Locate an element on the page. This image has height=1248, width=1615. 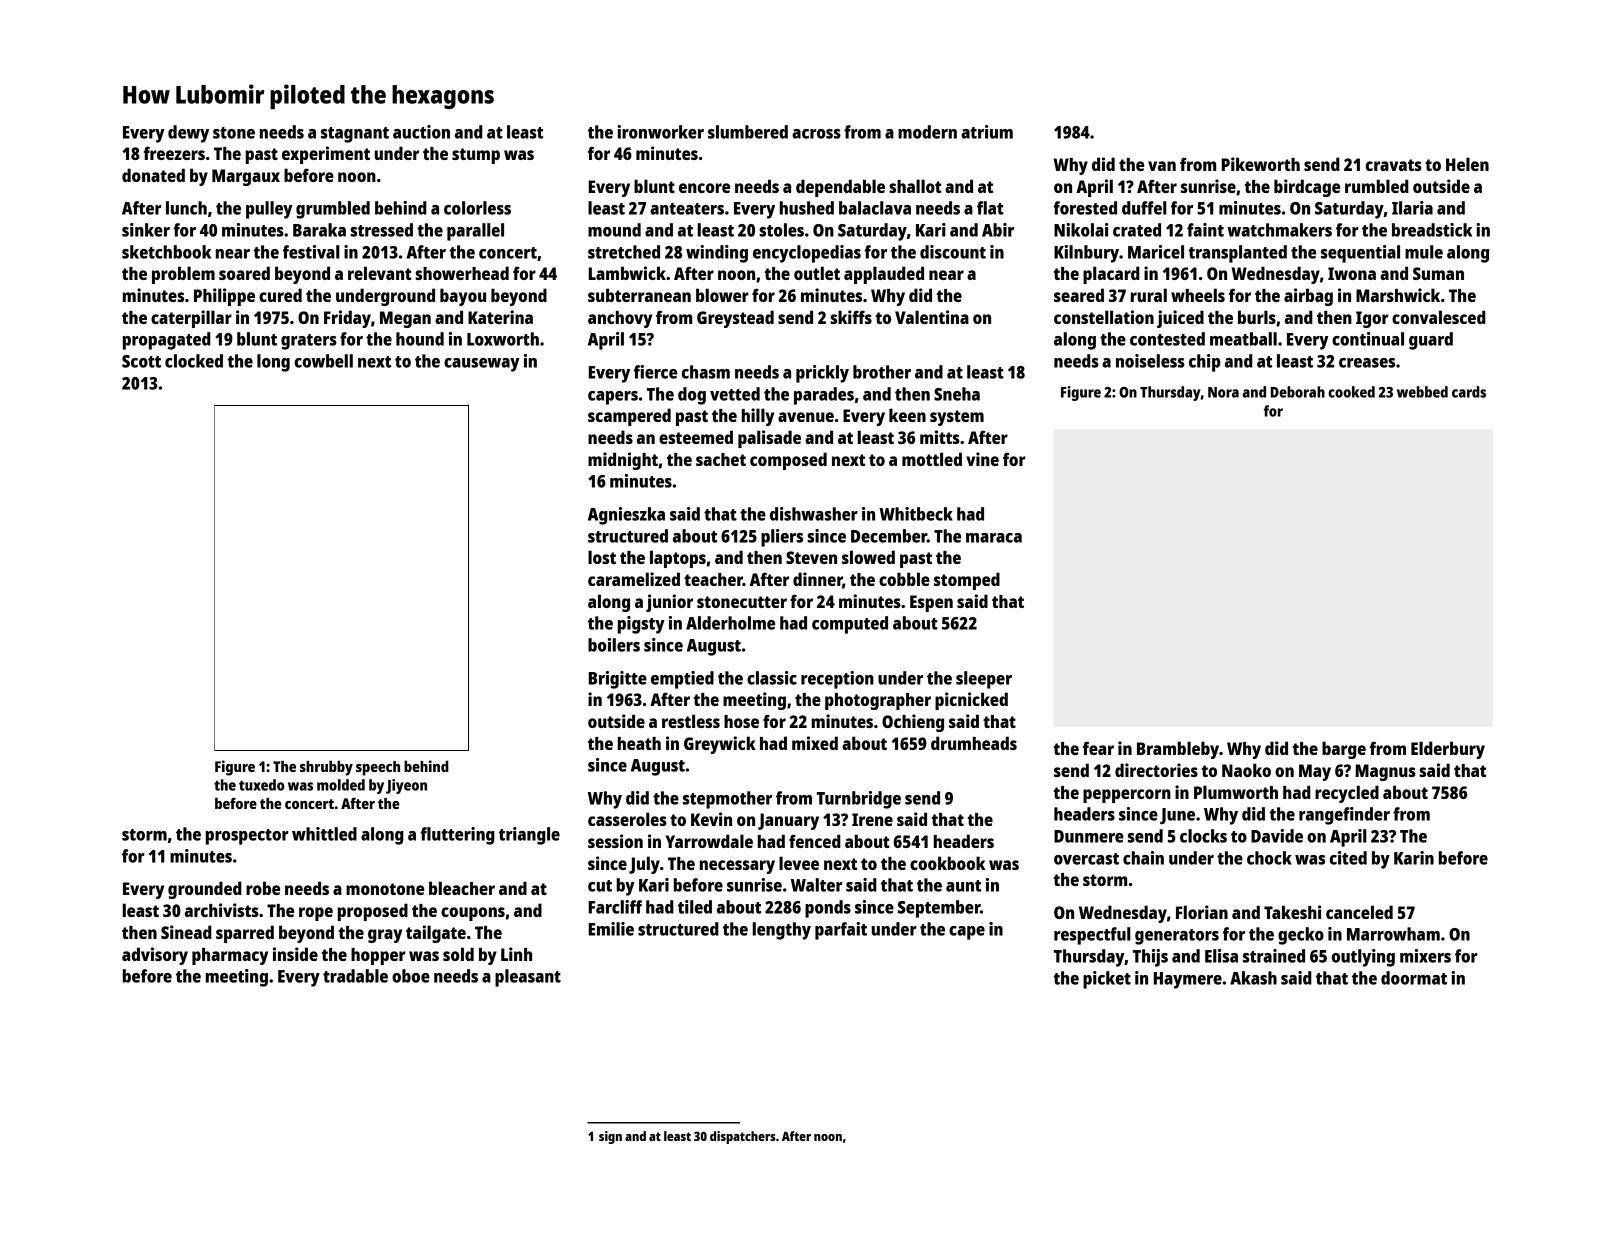
sign is located at coordinates (610, 1137).
